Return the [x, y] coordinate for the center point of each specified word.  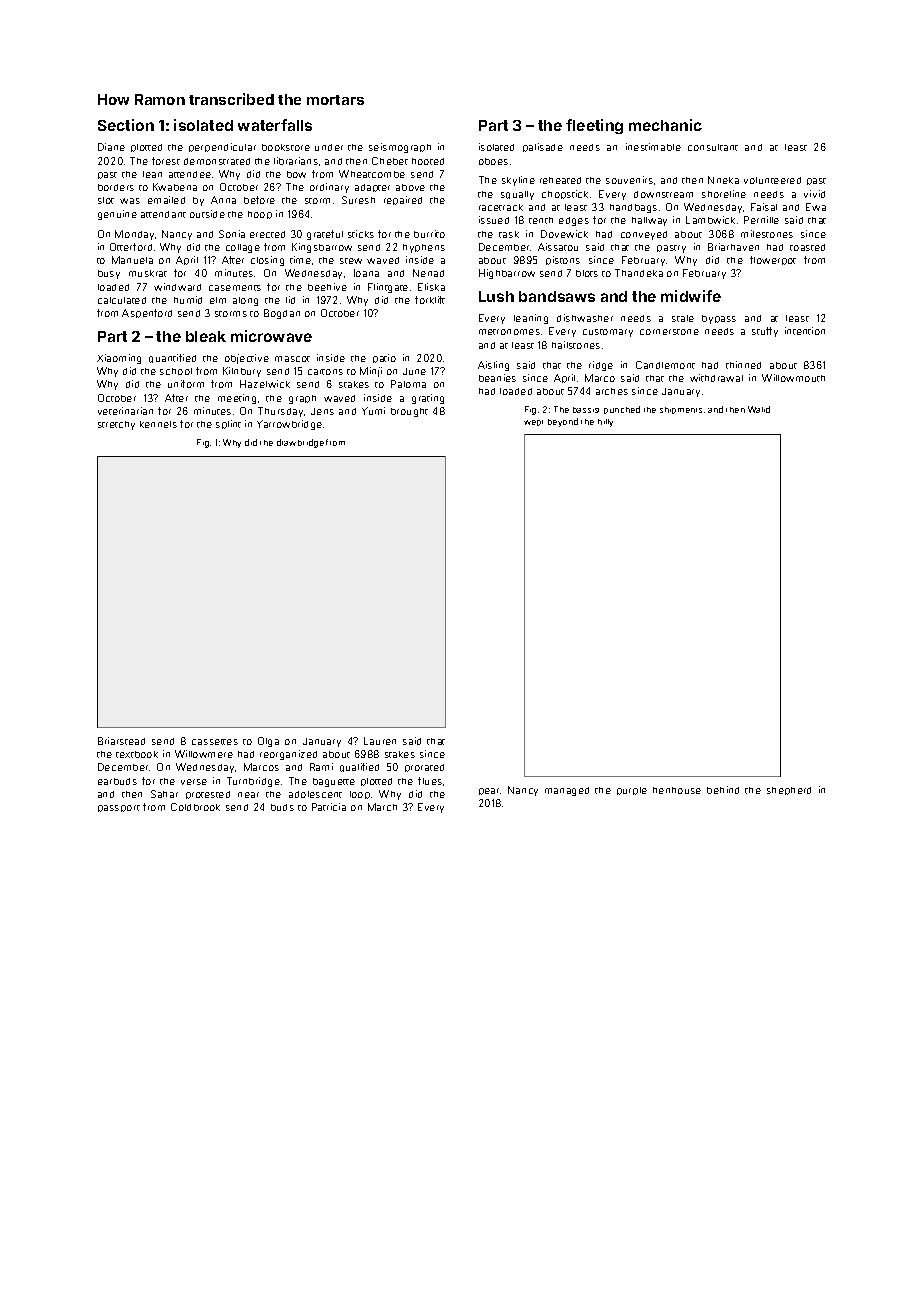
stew [351, 261]
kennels [158, 424]
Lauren [380, 741]
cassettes [215, 742]
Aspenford [147, 313]
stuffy [765, 332]
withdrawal [716, 378]
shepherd [789, 791]
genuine [117, 215]
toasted [807, 247]
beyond [563, 422]
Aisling [493, 366]
